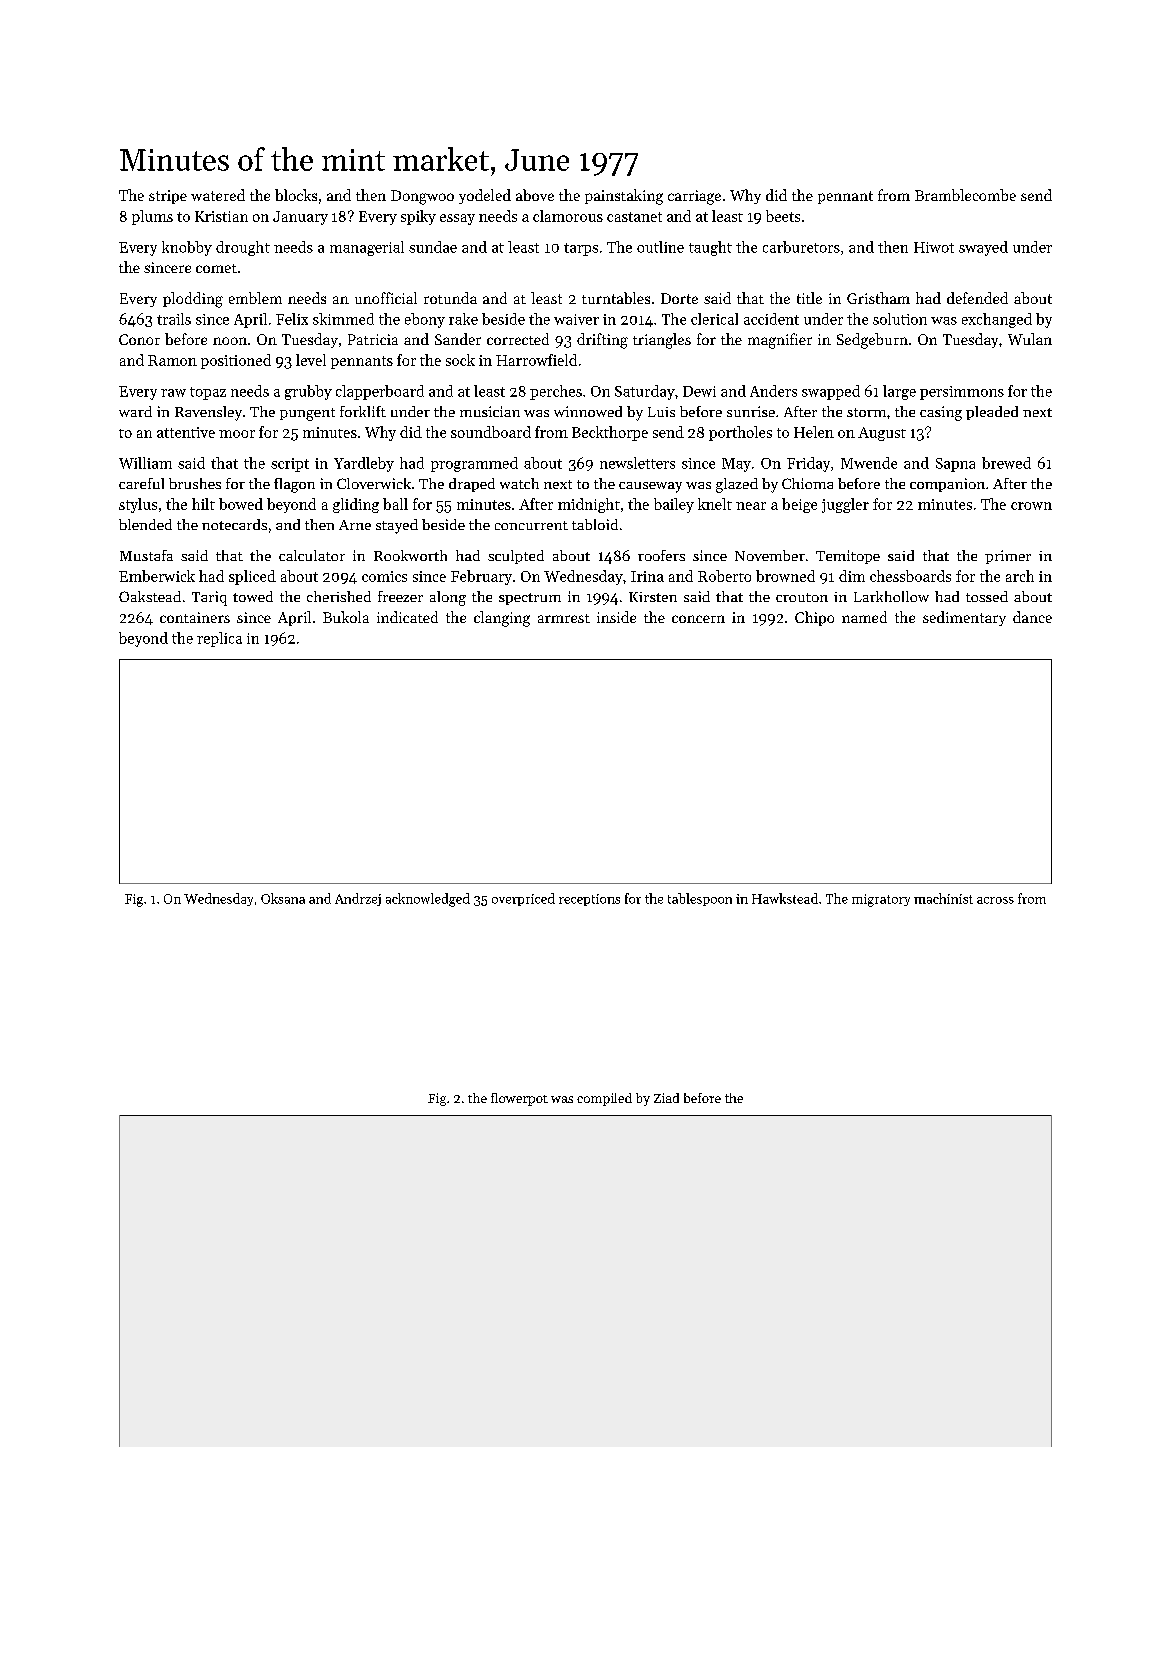 The image size is (1171, 1656). I want to click on Oksana, so click(283, 898).
